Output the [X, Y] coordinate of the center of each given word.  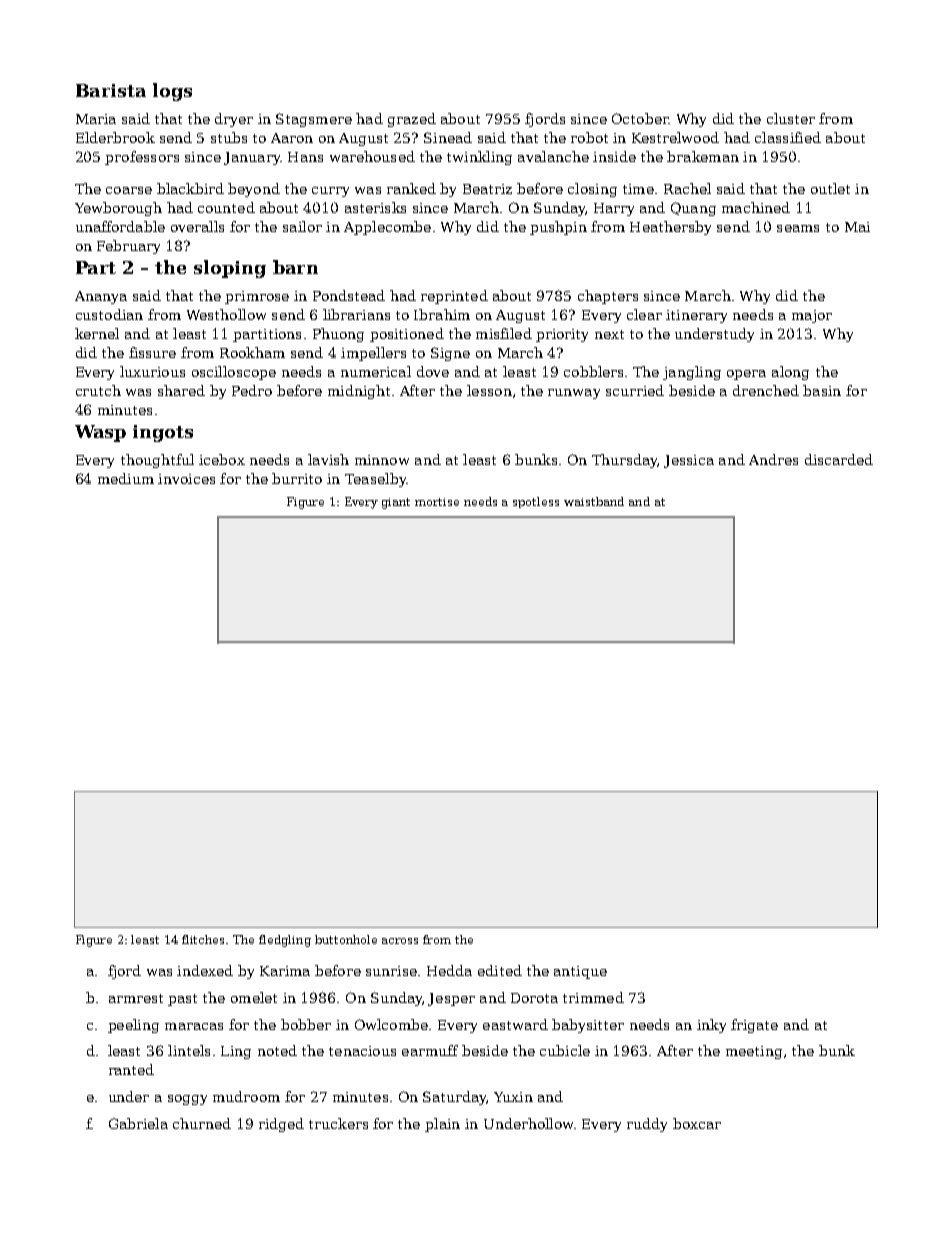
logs [172, 92]
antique [580, 972]
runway [574, 394]
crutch [98, 390]
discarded [839, 459]
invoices [186, 479]
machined [756, 207]
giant [396, 503]
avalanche [553, 156]
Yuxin [513, 1097]
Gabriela [138, 1123]
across [400, 941]
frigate [754, 1026]
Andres [773, 459]
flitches [203, 939]
